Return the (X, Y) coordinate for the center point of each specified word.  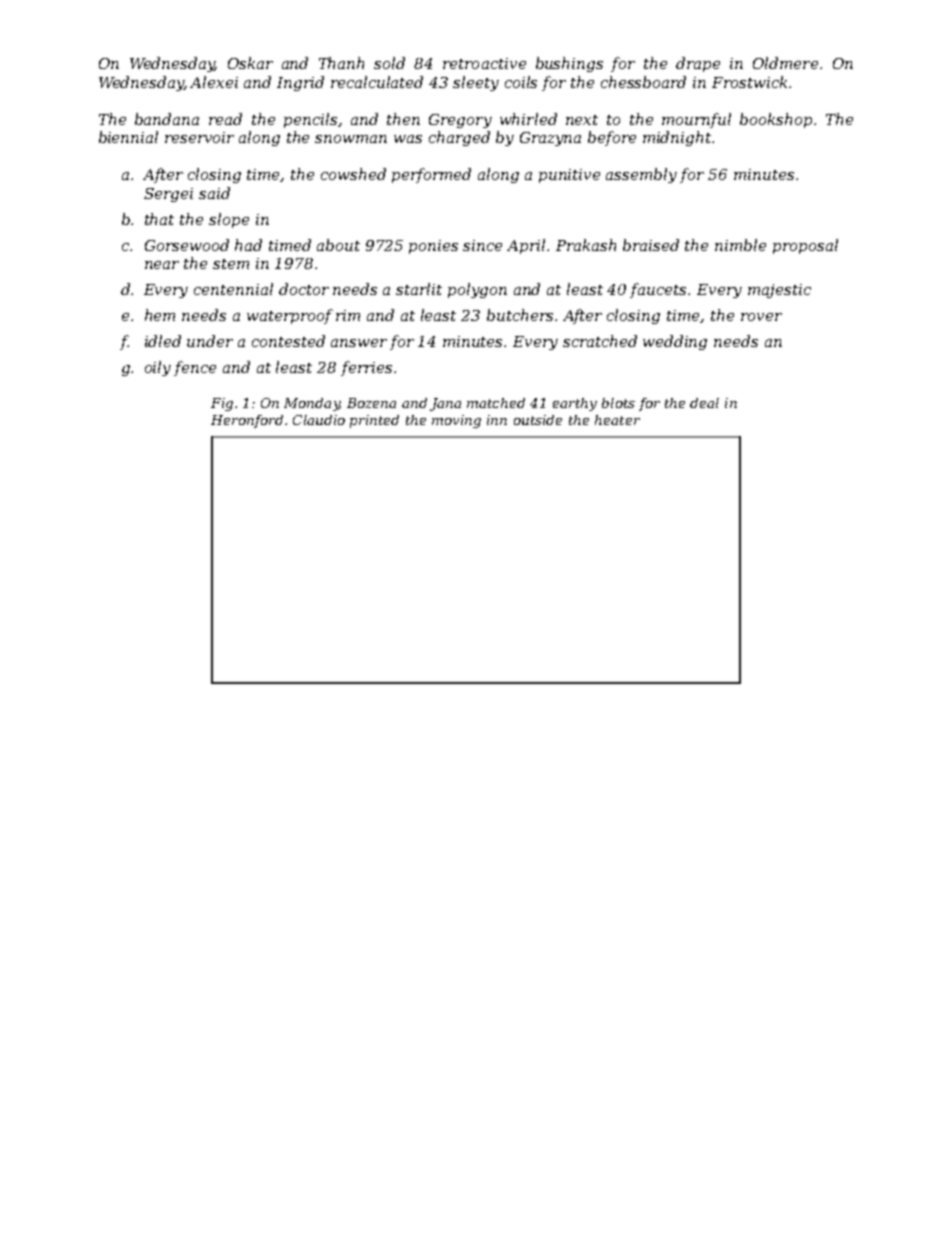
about (338, 245)
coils (521, 82)
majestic (779, 291)
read (225, 119)
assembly (641, 175)
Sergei (168, 195)
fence (195, 368)
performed (431, 175)
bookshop (776, 120)
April (526, 246)
